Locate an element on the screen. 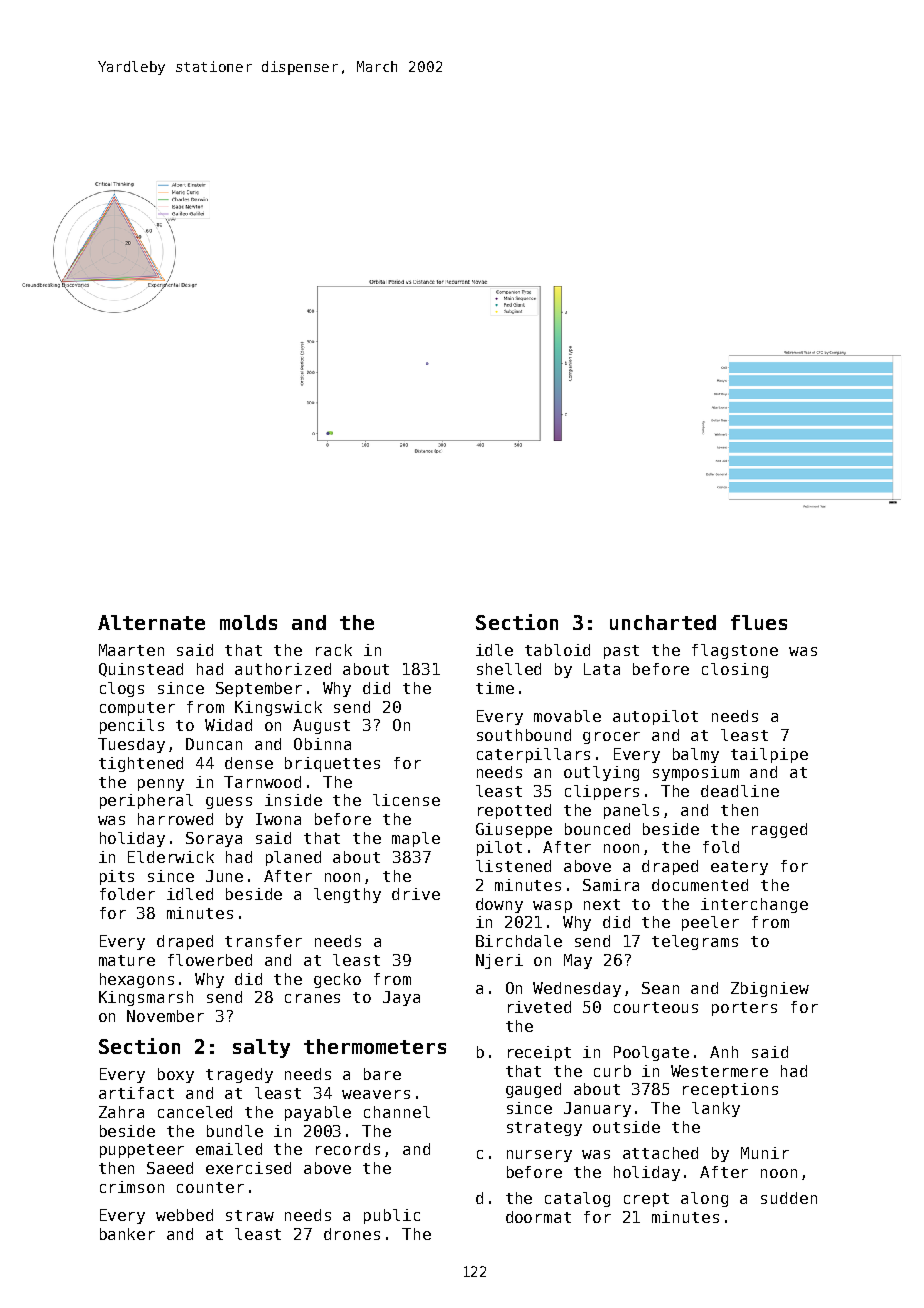 The image size is (924, 1308). molds is located at coordinates (248, 622).
